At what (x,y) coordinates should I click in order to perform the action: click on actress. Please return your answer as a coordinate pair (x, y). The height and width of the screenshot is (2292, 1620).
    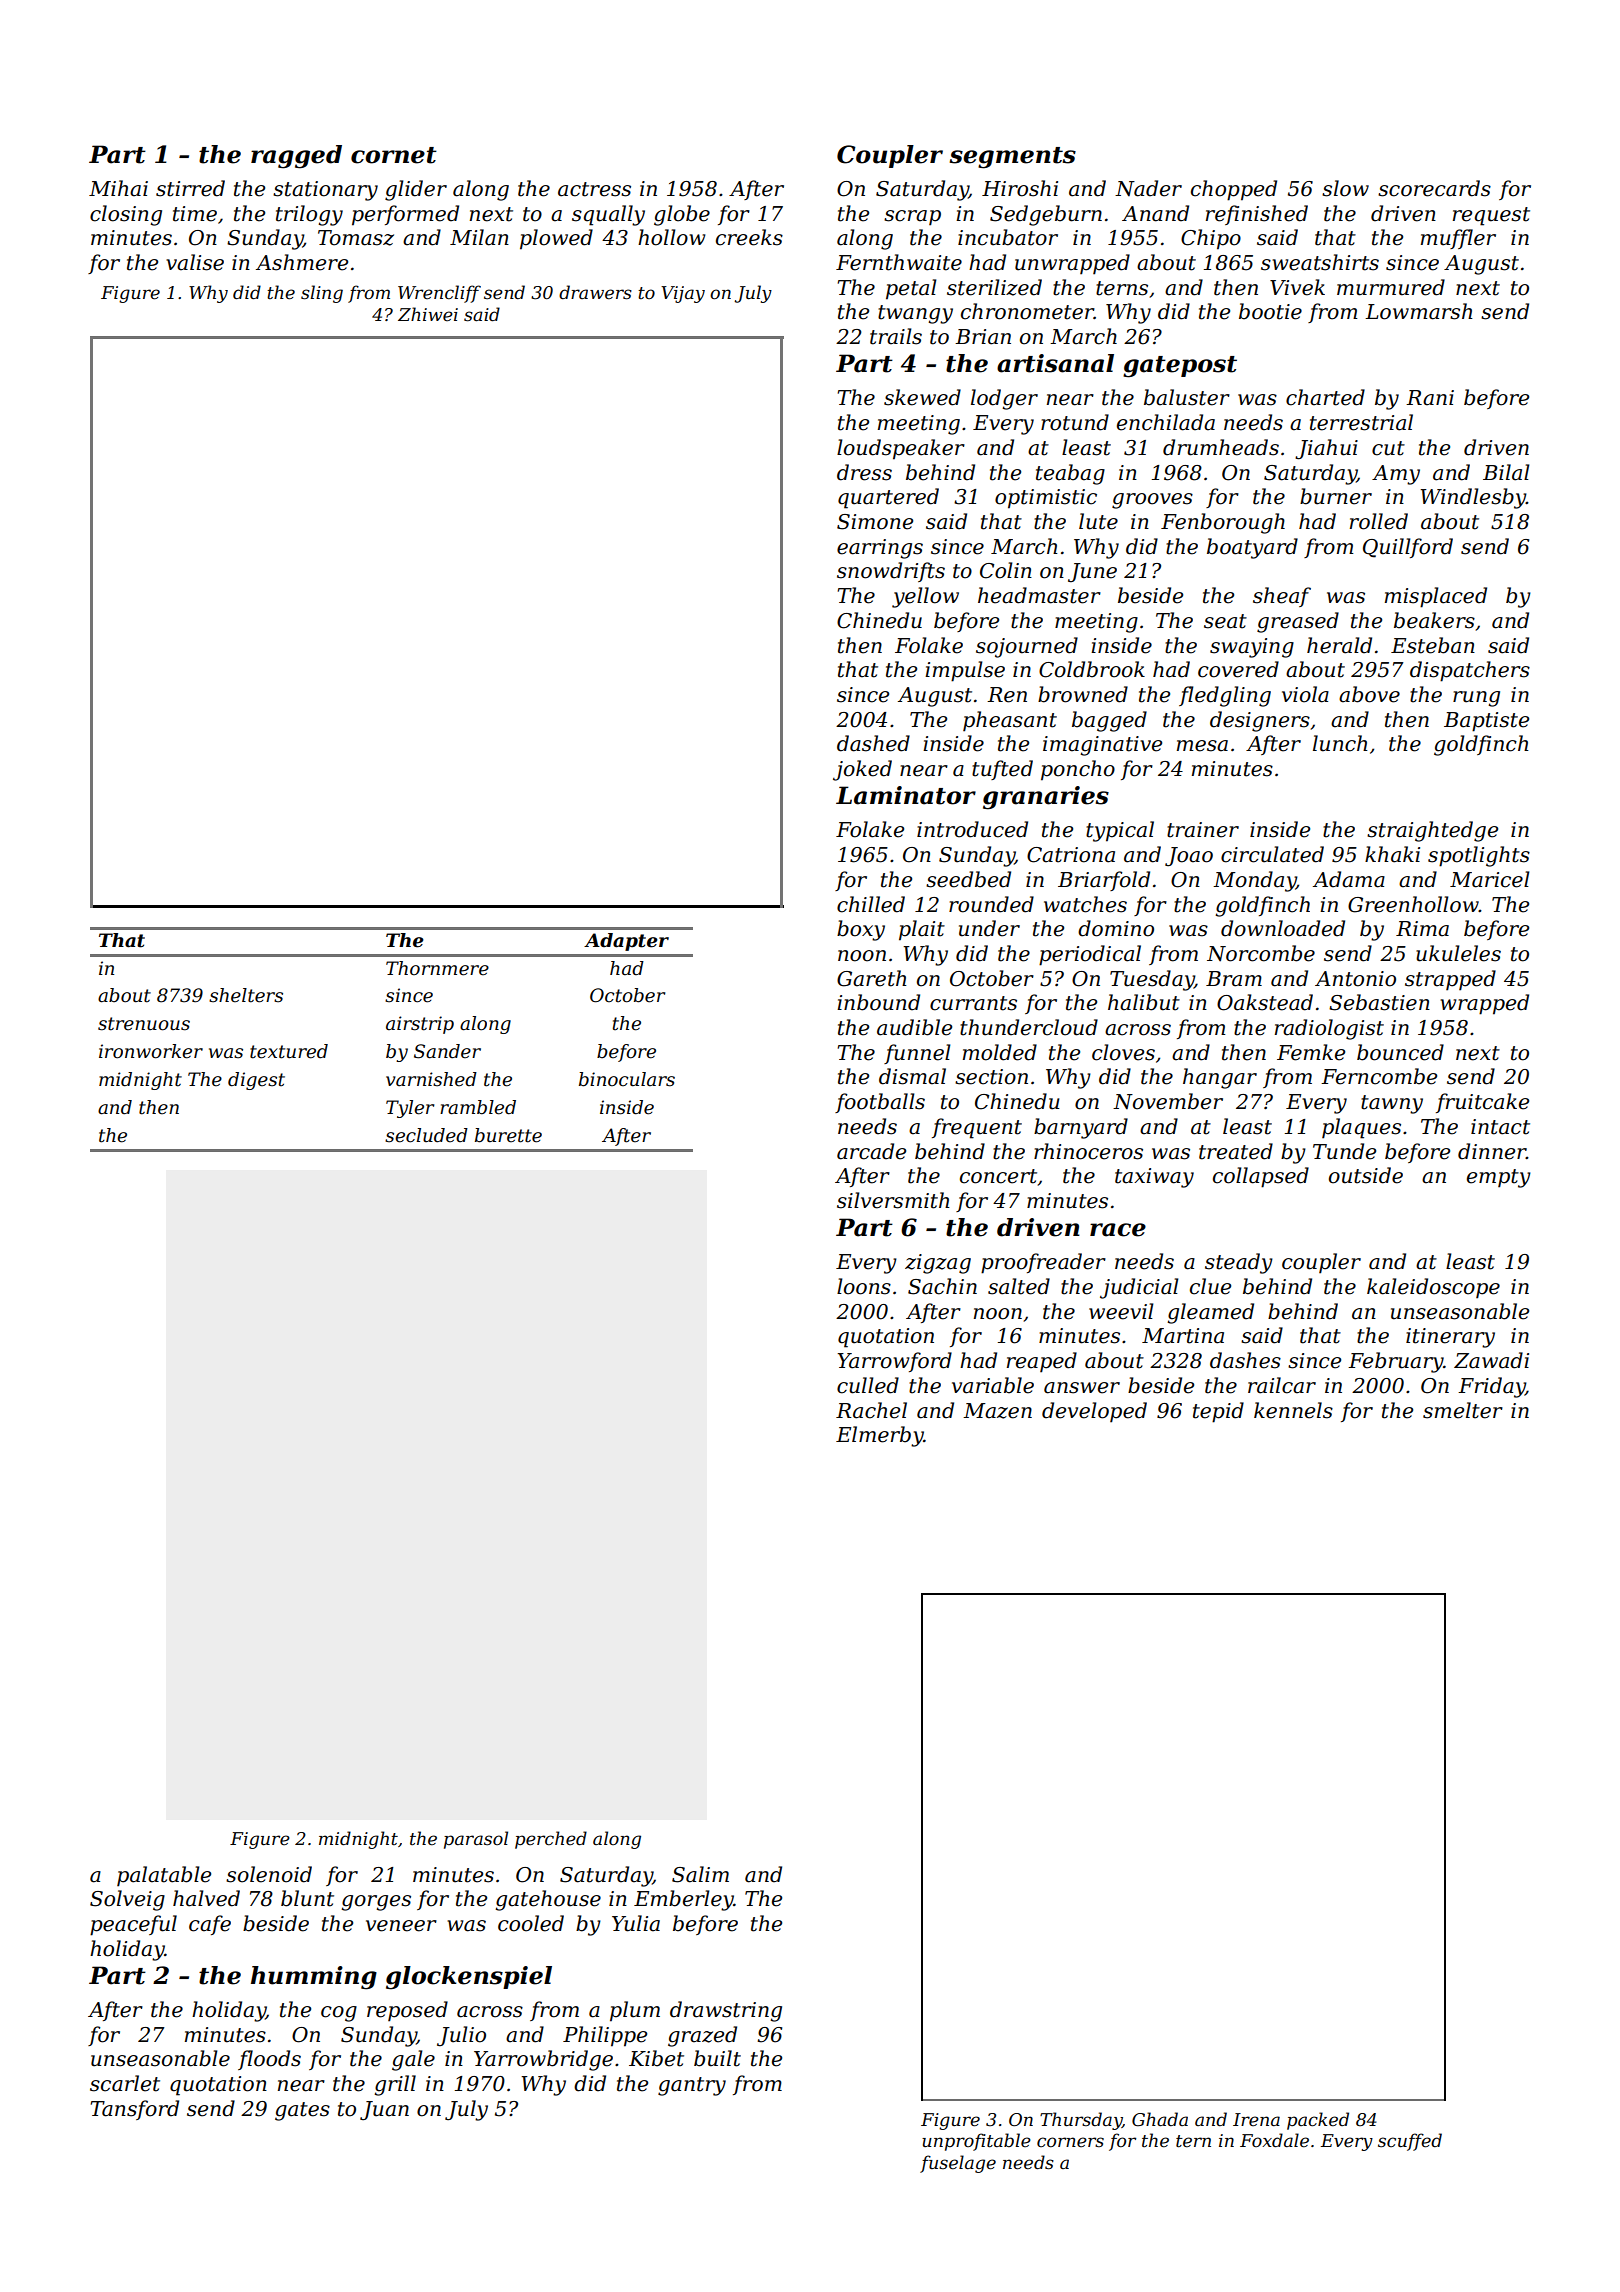
    Looking at the image, I should click on (594, 189).
